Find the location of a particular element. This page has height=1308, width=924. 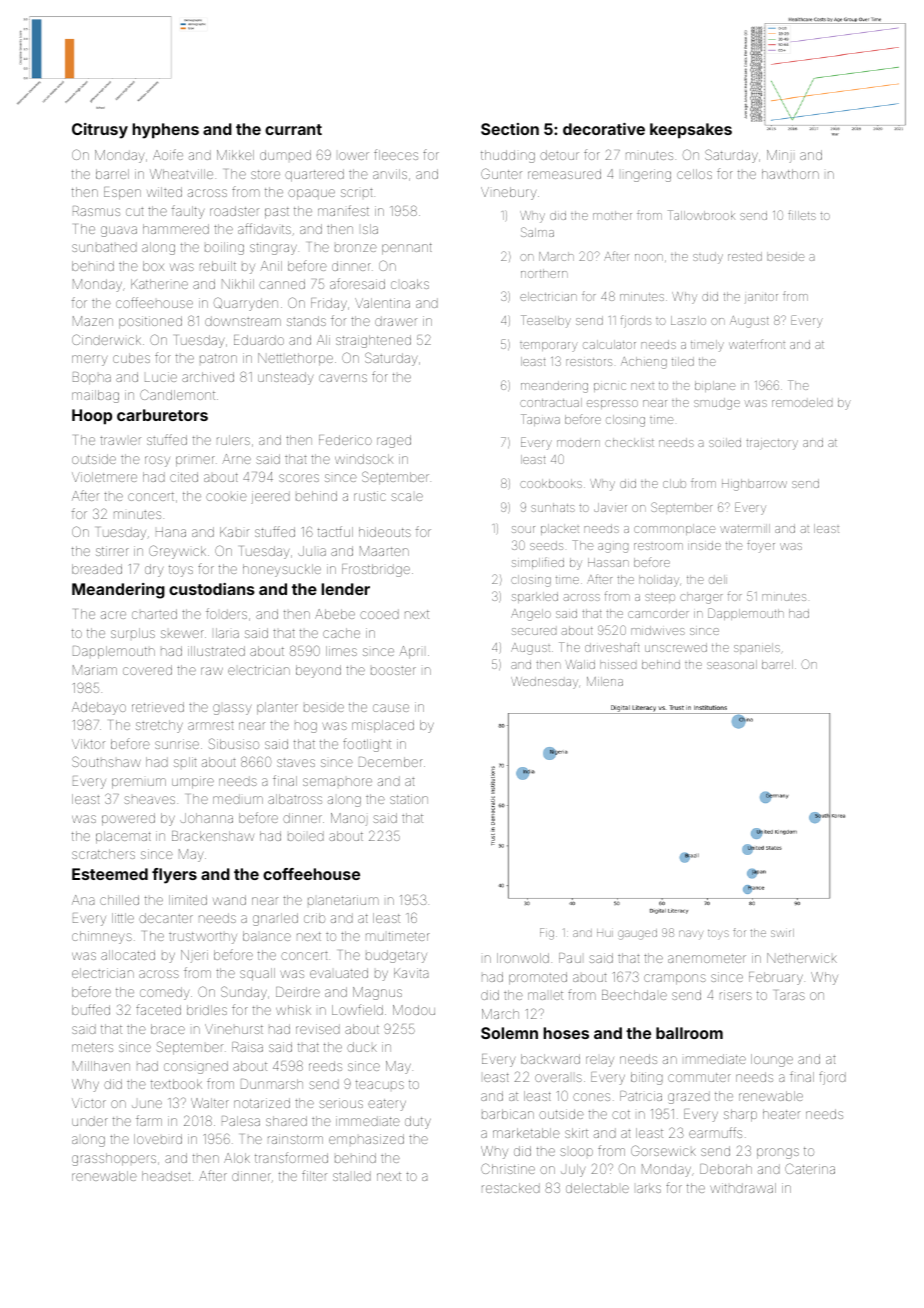

larks is located at coordinates (649, 1188).
